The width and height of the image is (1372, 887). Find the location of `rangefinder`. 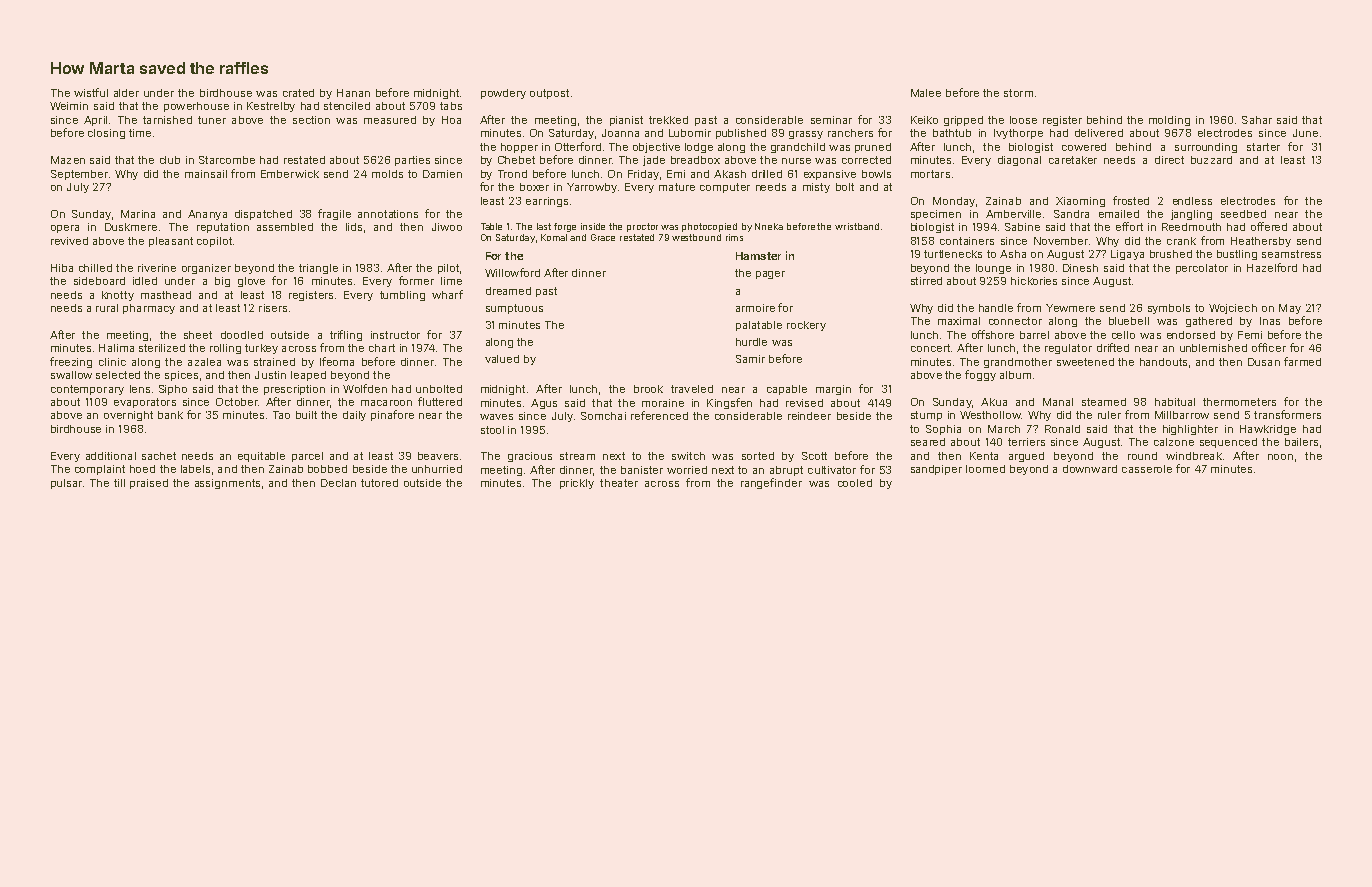

rangefinder is located at coordinates (771, 483).
